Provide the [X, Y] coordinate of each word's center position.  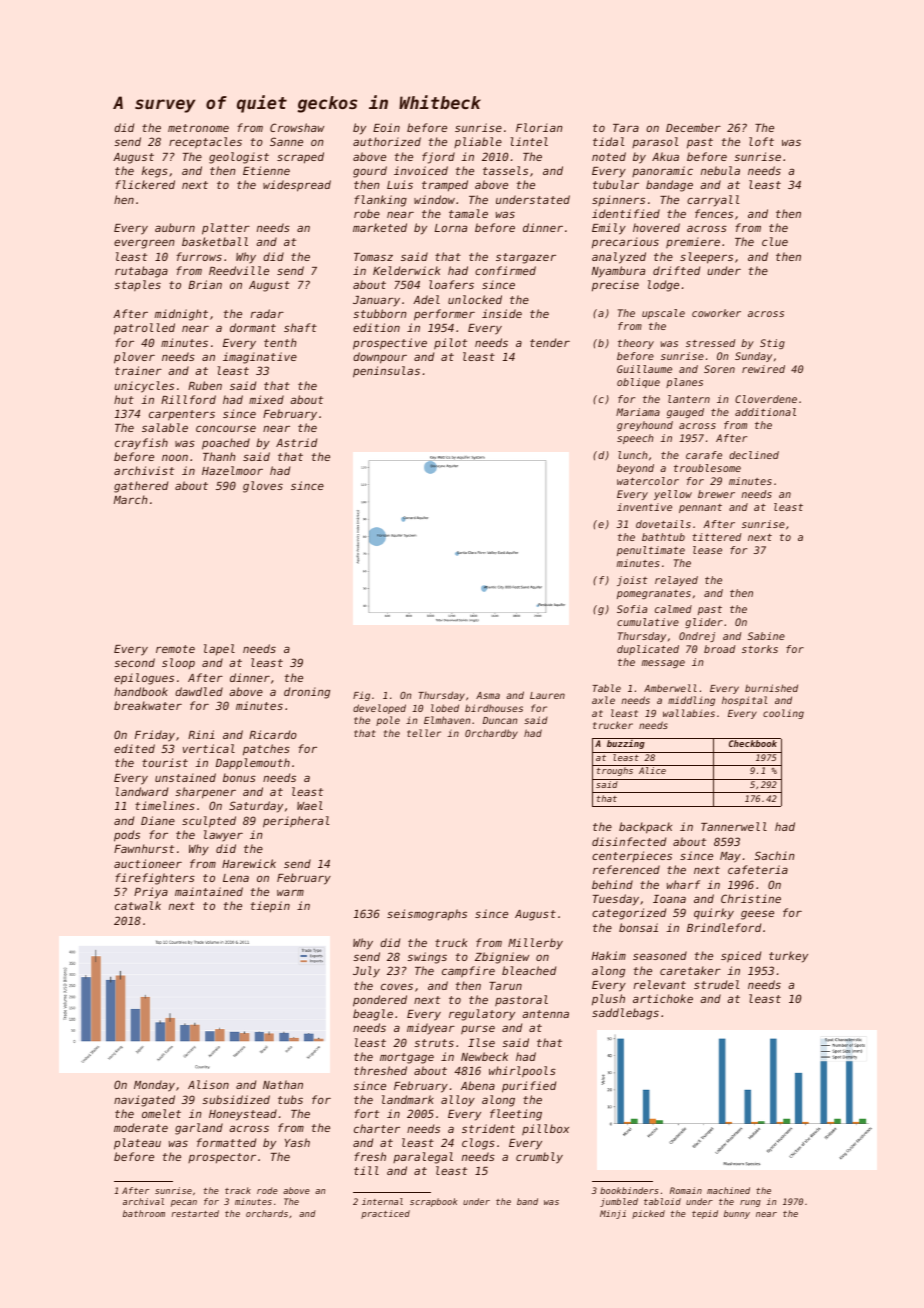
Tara [626, 128]
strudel [716, 984]
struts [434, 1043]
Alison [208, 1084]
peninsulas [386, 372]
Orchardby [491, 734]
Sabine [766, 636]
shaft [300, 327]
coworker [716, 313]
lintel [529, 141]
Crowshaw [297, 127]
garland [199, 1129]
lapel [219, 650]
